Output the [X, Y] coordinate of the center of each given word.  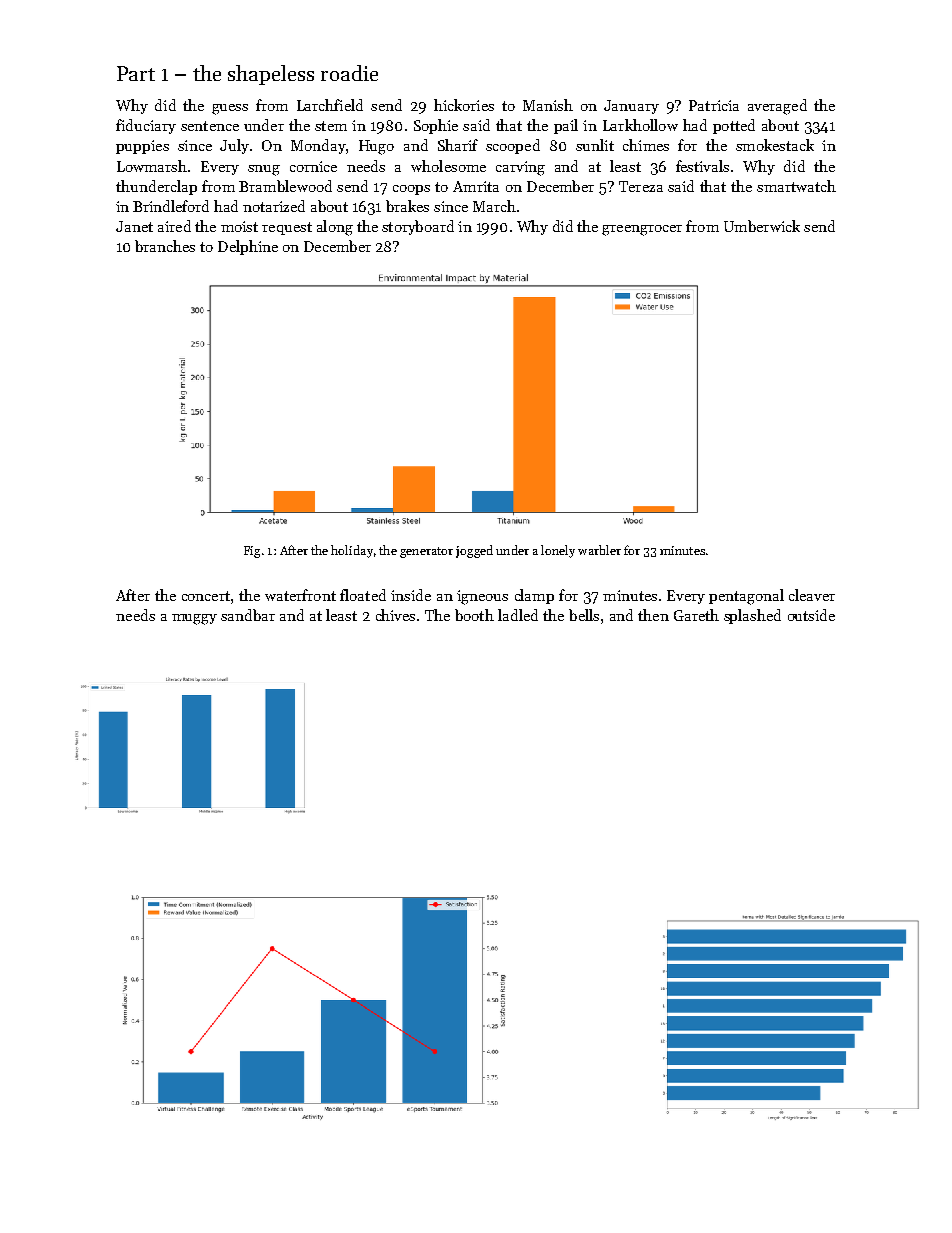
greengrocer [642, 230]
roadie [349, 73]
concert [206, 596]
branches [165, 246]
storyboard [418, 227]
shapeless [271, 75]
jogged [474, 551]
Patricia [714, 105]
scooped [513, 146]
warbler [599, 550]
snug [264, 170]
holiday [352, 551]
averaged [777, 107]
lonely [558, 551]
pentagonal [746, 597]
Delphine [248, 247]
